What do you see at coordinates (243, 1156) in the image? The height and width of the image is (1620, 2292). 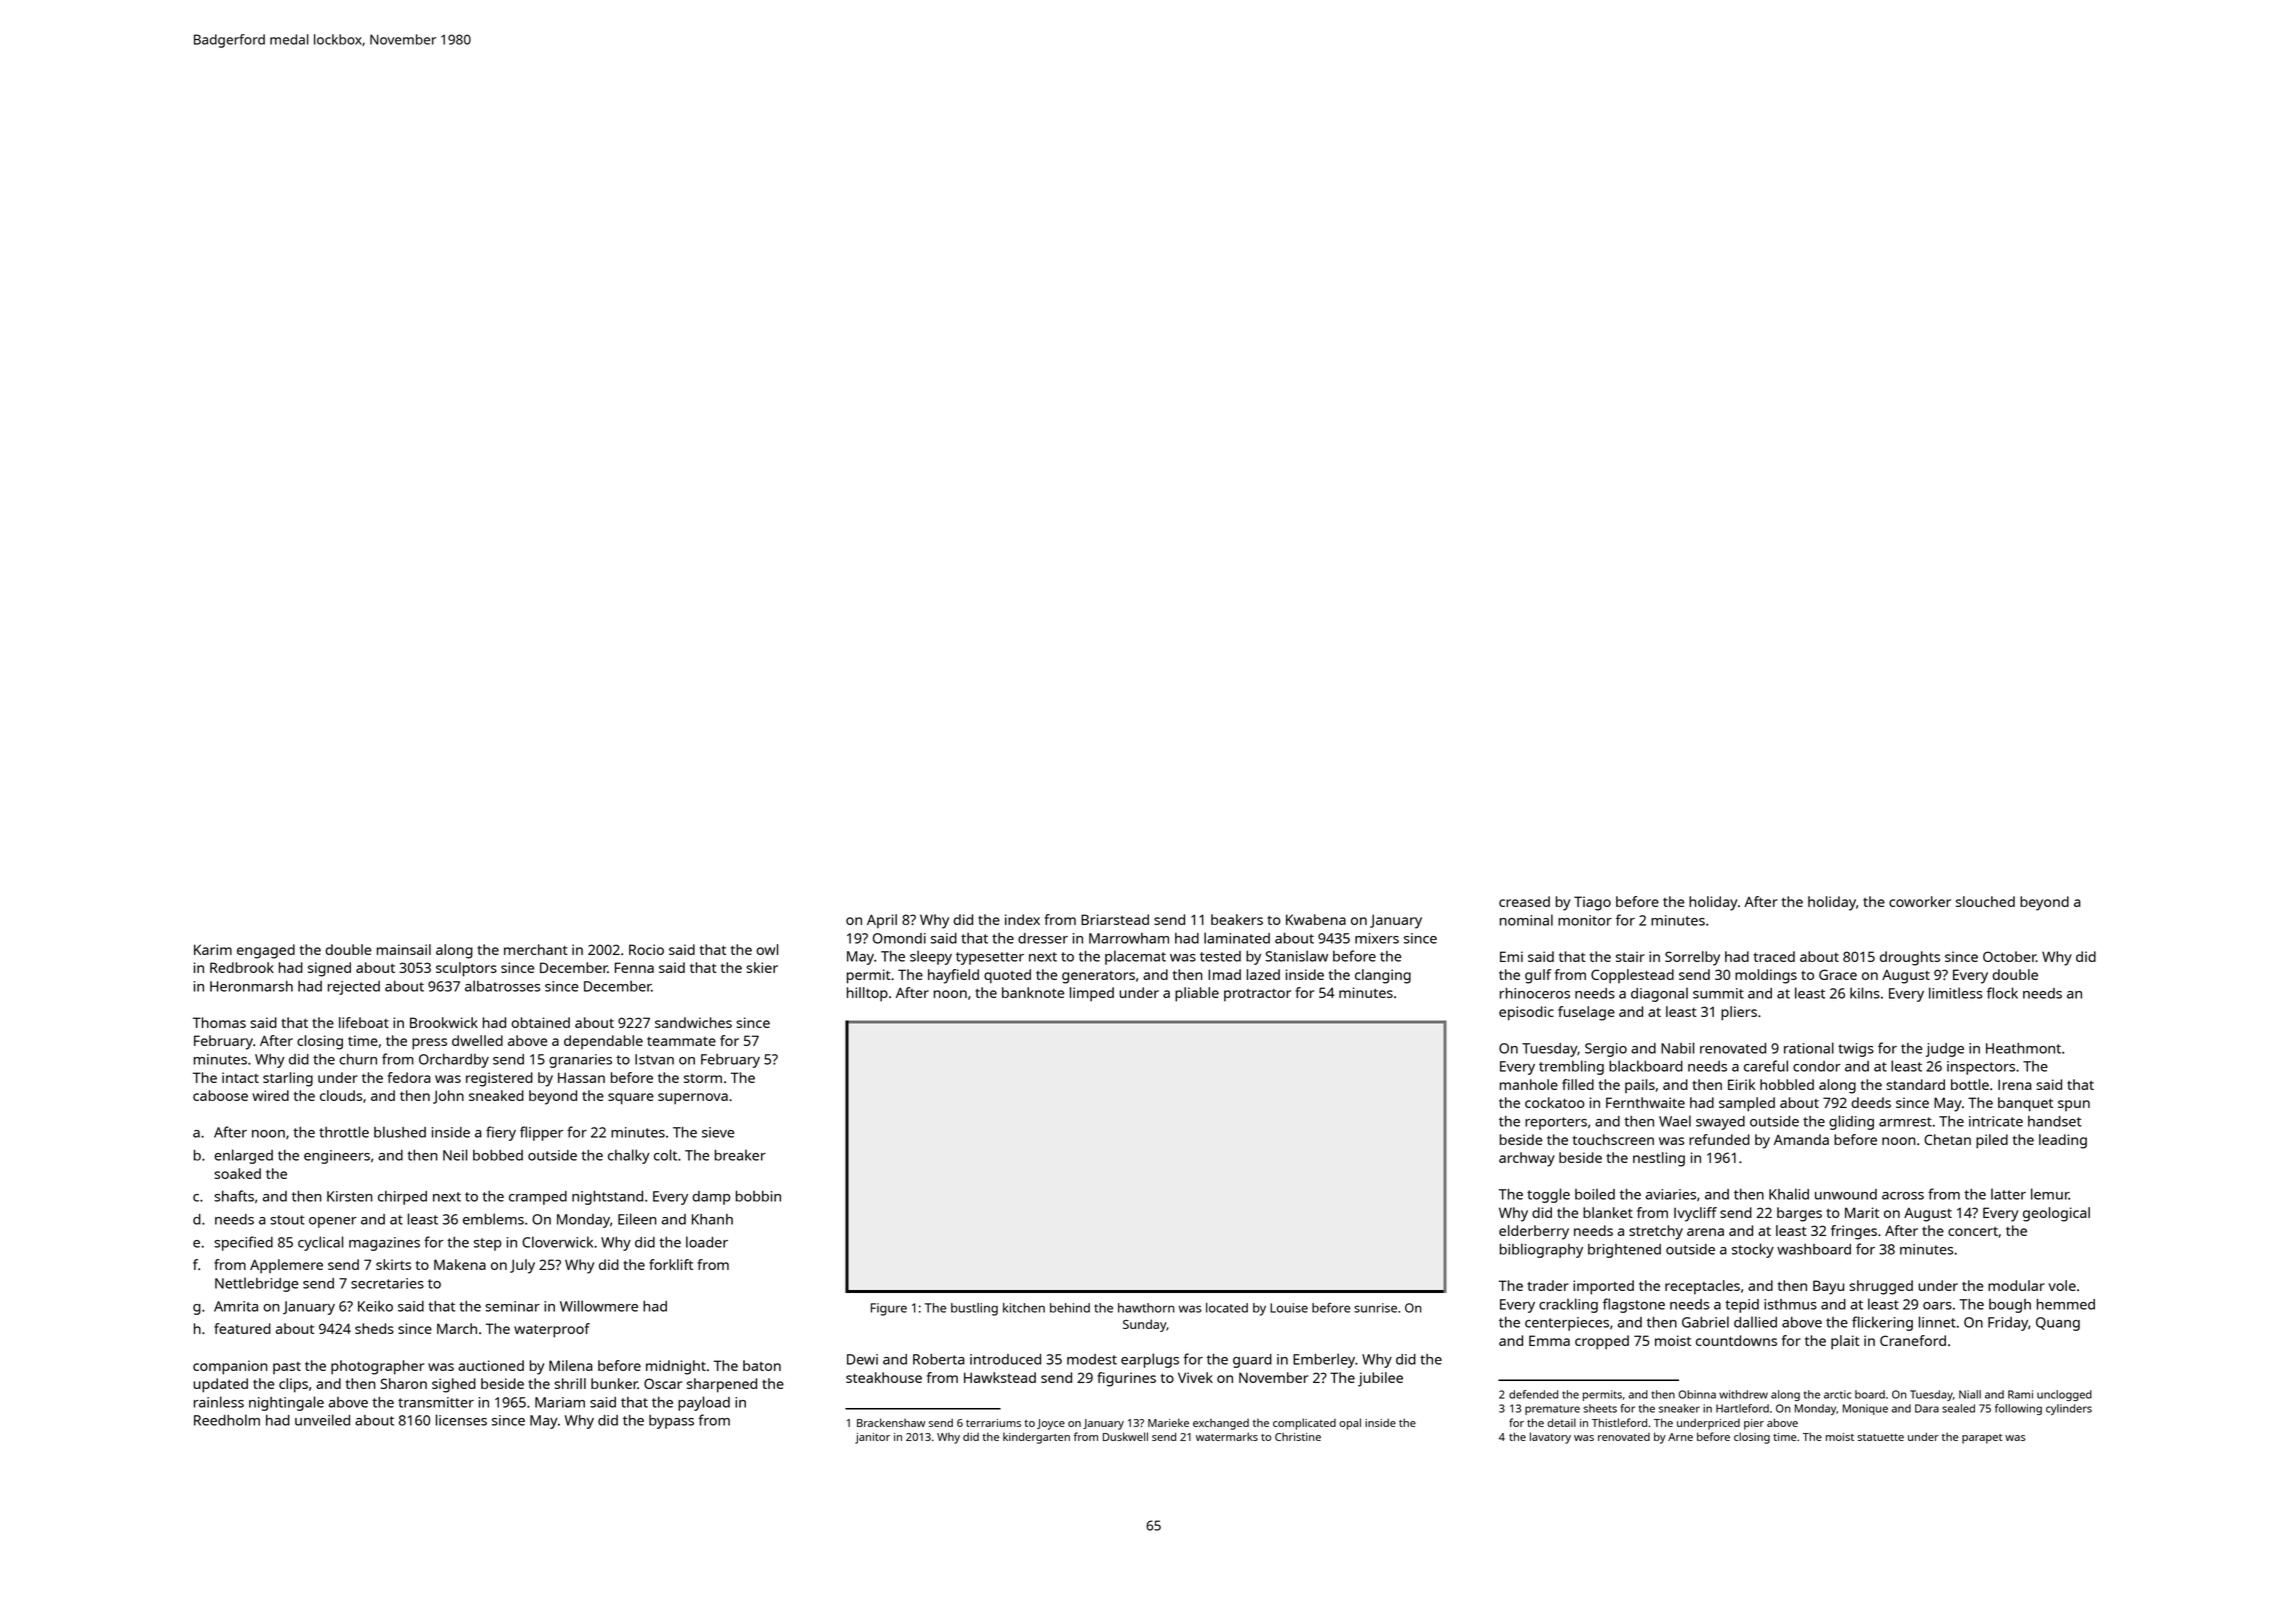 I see `enlarged` at bounding box center [243, 1156].
